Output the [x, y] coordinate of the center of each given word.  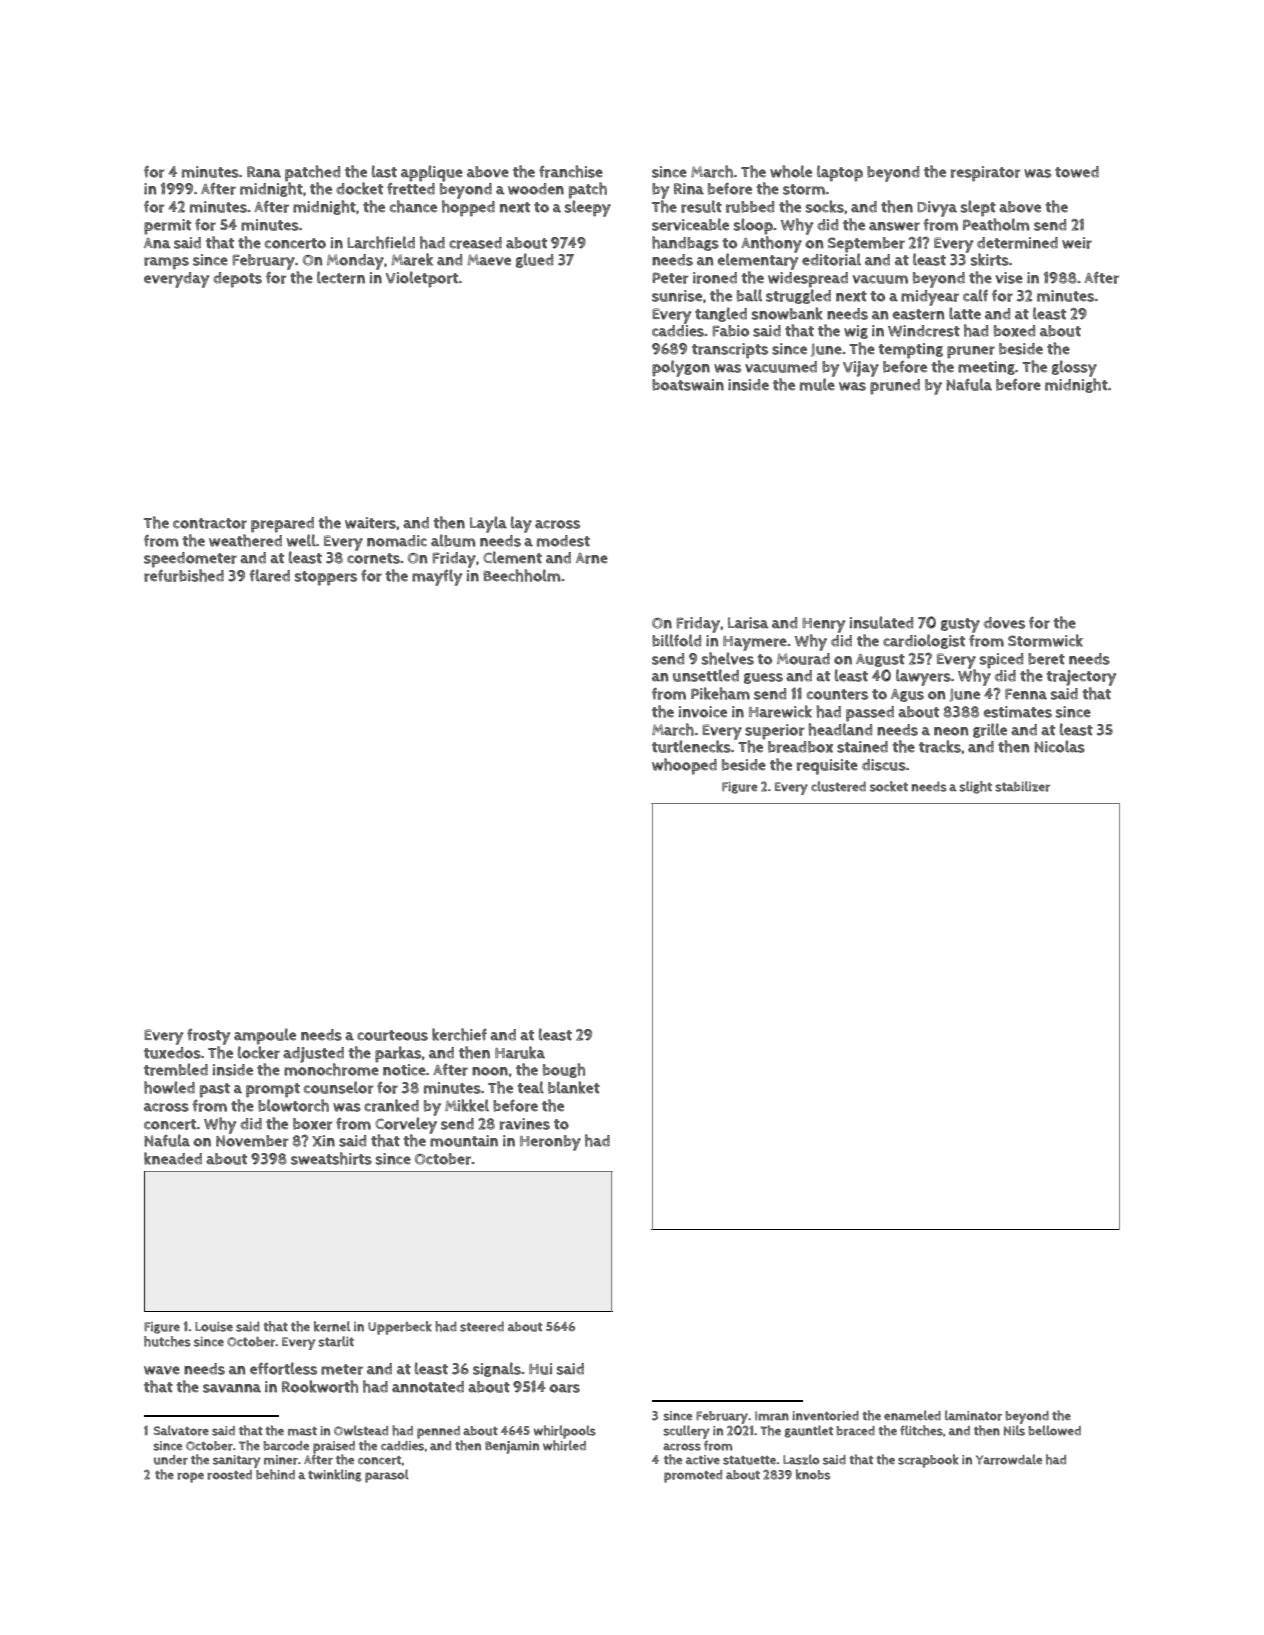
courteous [392, 1035]
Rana [264, 172]
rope [190, 1477]
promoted [693, 1476]
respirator [986, 174]
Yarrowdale [1009, 1459]
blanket [574, 1087]
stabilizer [1022, 786]
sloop [753, 226]
